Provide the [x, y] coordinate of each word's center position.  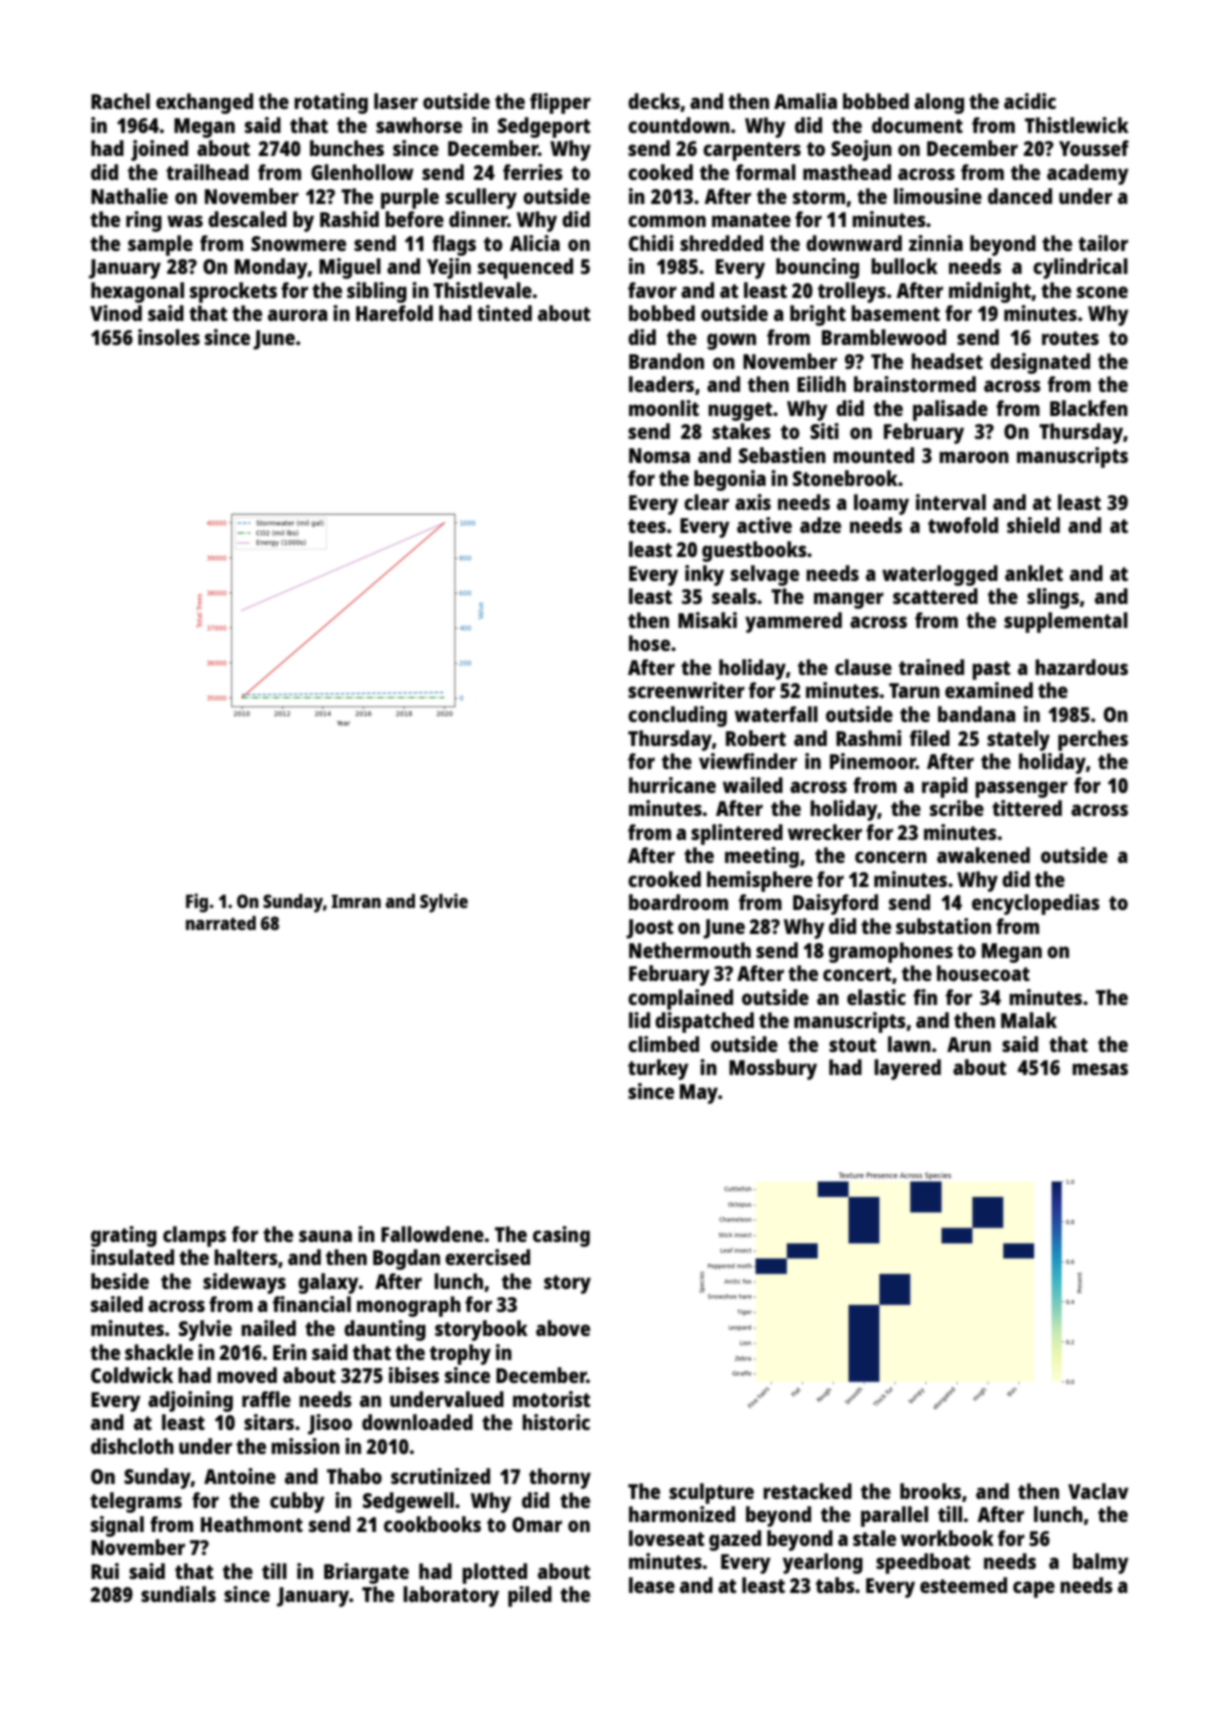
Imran [356, 901]
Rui [105, 1571]
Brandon [666, 361]
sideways [244, 1283]
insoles [169, 337]
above [563, 1328]
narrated [221, 923]
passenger [1021, 789]
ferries [533, 172]
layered [907, 1069]
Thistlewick [1077, 125]
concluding [677, 716]
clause [863, 667]
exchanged [204, 103]
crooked [664, 879]
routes [1070, 338]
